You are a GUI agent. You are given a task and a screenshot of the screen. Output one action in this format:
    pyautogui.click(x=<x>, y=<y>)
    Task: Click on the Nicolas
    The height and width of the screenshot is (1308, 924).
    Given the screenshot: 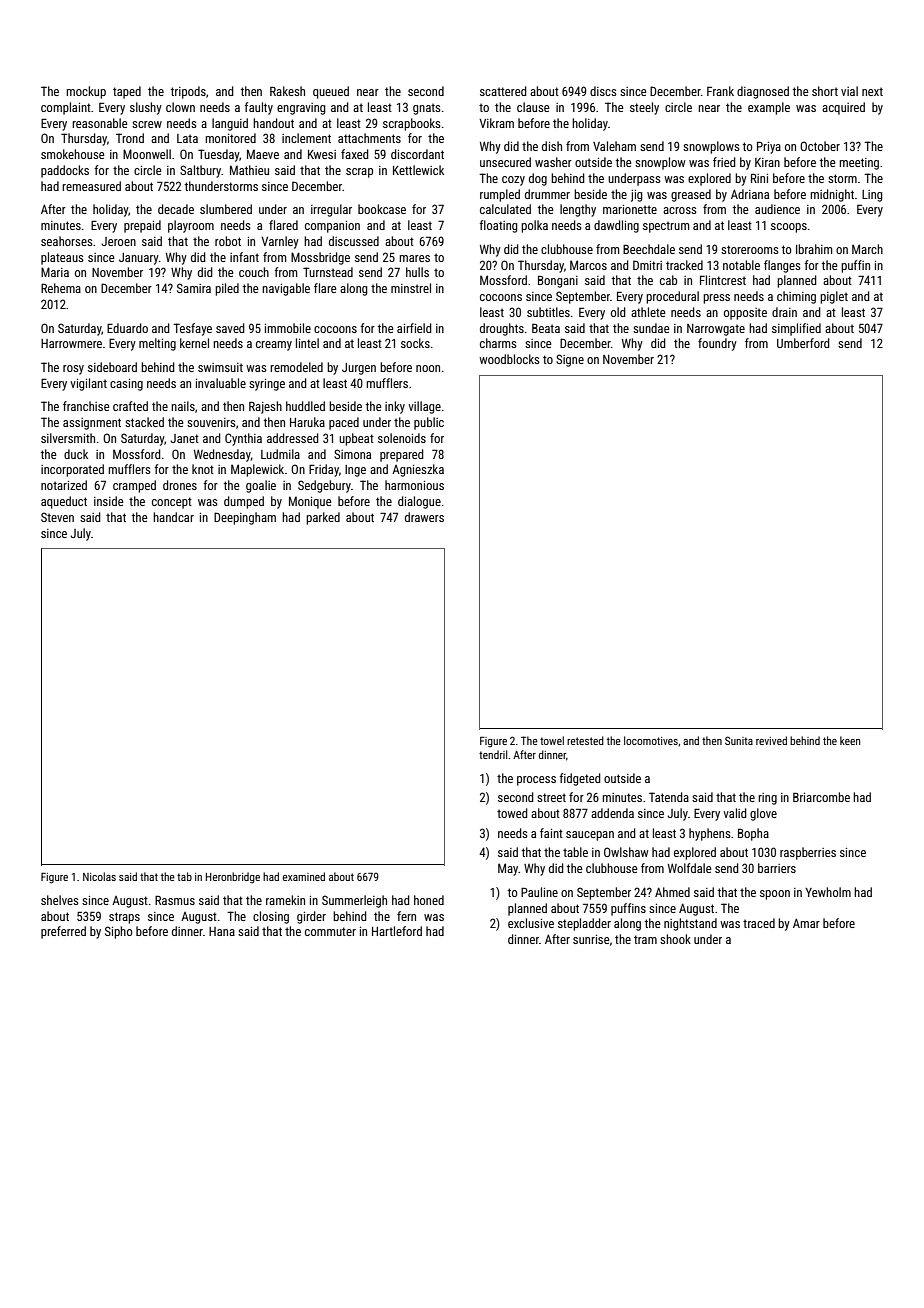 What is the action you would take?
    pyautogui.click(x=99, y=876)
